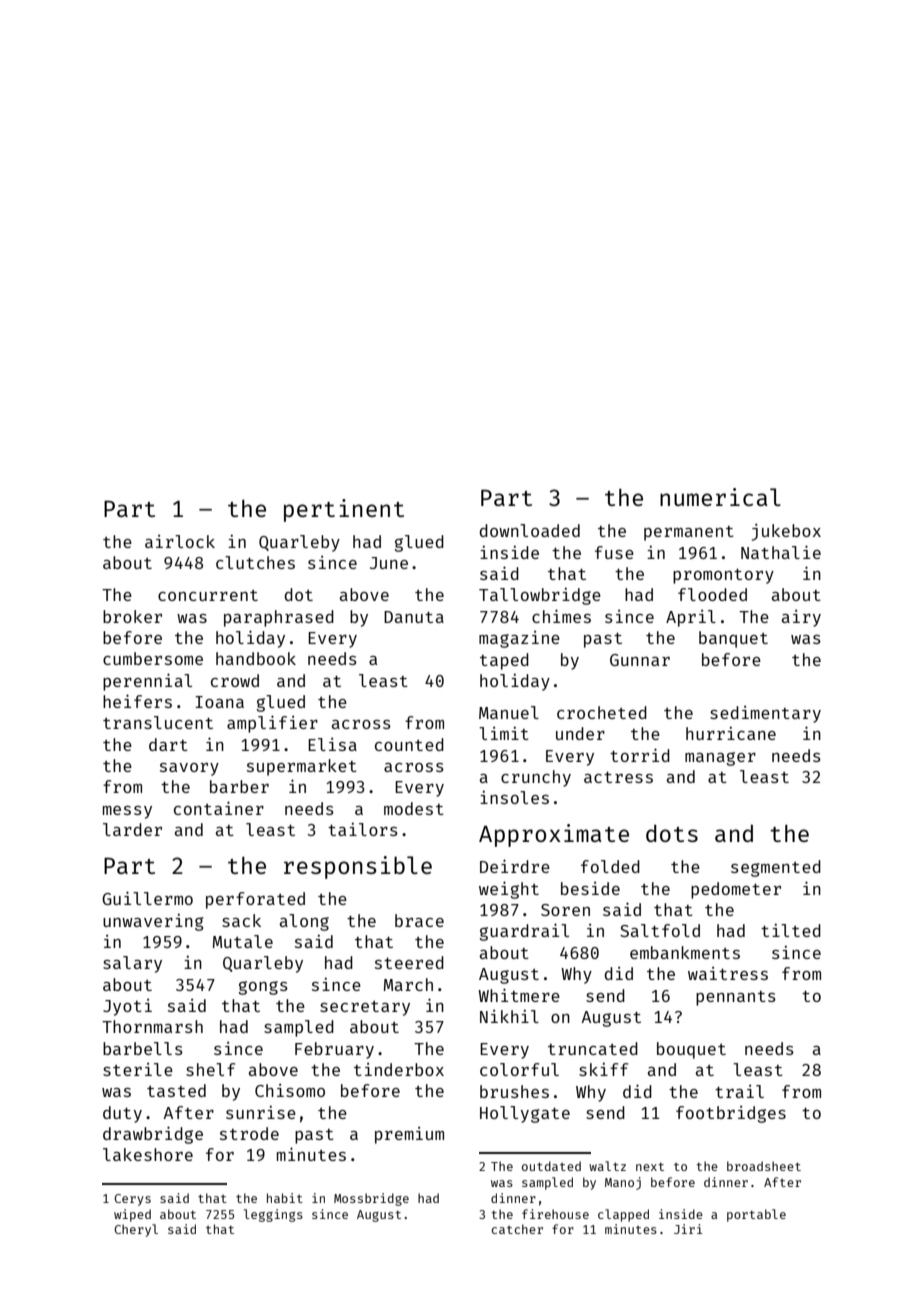 This page has height=1311, width=924. What do you see at coordinates (509, 1016) in the page?
I see `Nikhil` at bounding box center [509, 1016].
